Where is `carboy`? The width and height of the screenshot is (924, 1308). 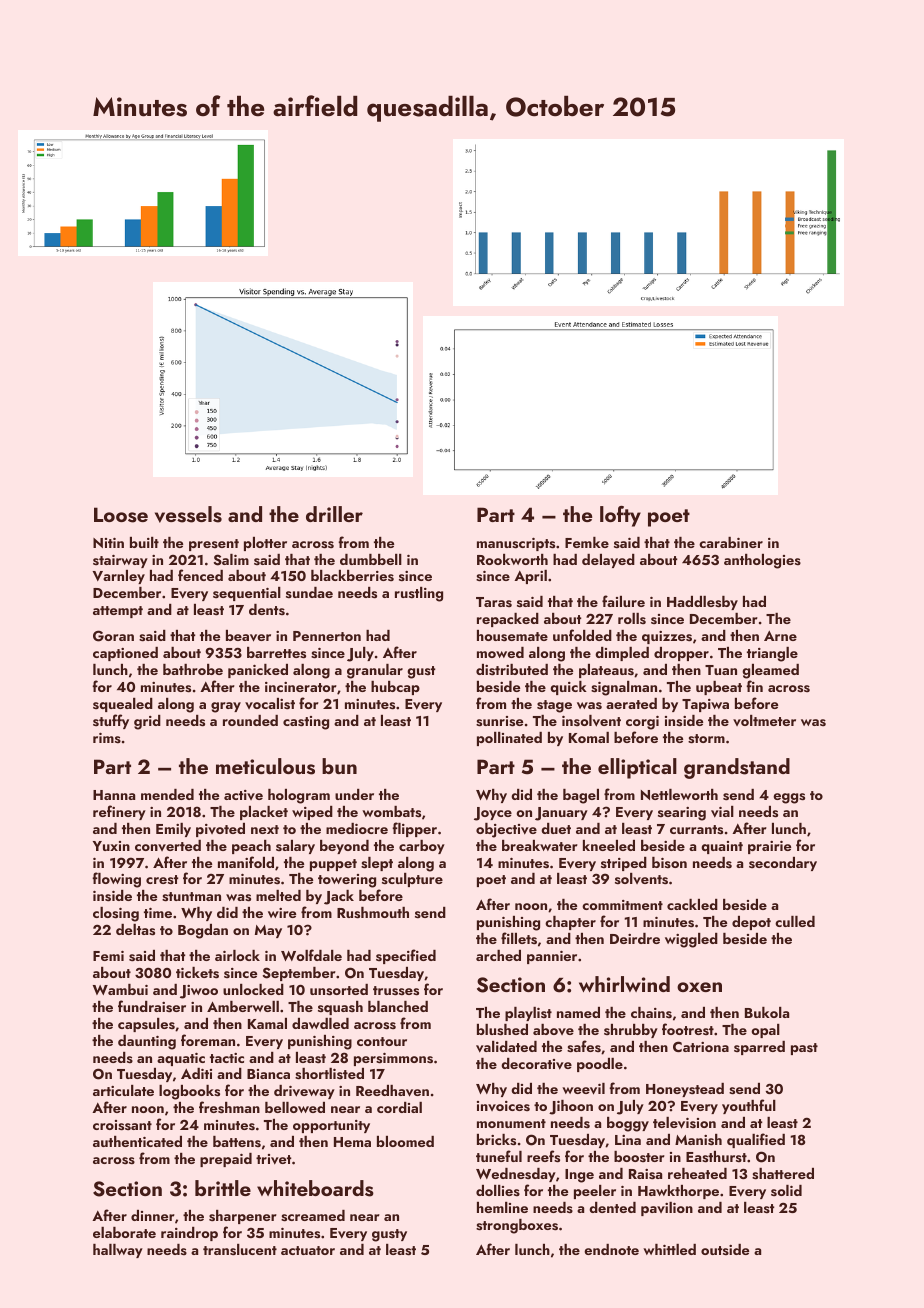
carboy is located at coordinates (422, 847).
